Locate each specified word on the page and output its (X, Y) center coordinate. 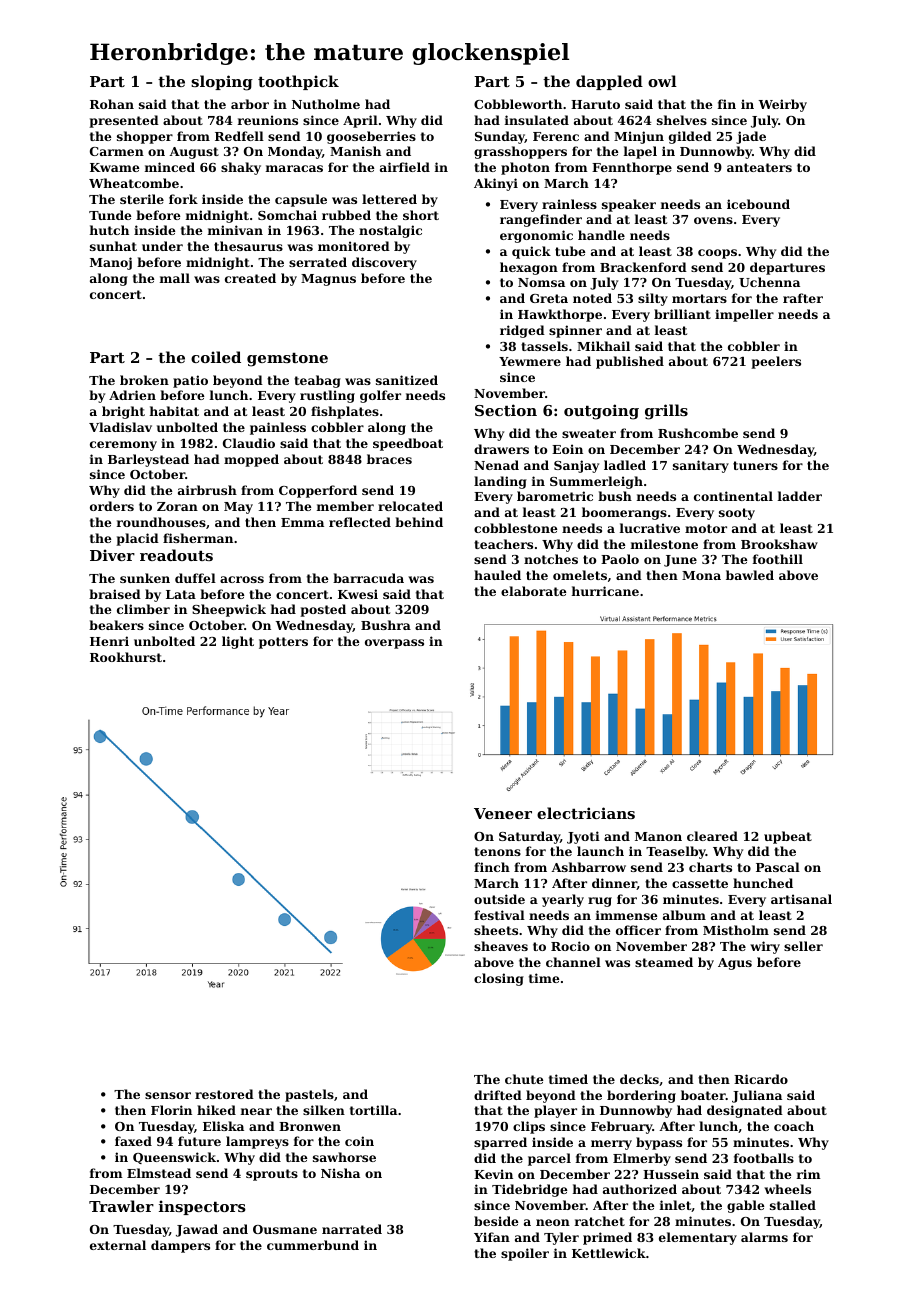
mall (175, 278)
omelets (580, 575)
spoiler (525, 1254)
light (238, 642)
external (118, 1245)
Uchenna (769, 282)
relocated (410, 506)
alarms (764, 1237)
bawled (750, 575)
